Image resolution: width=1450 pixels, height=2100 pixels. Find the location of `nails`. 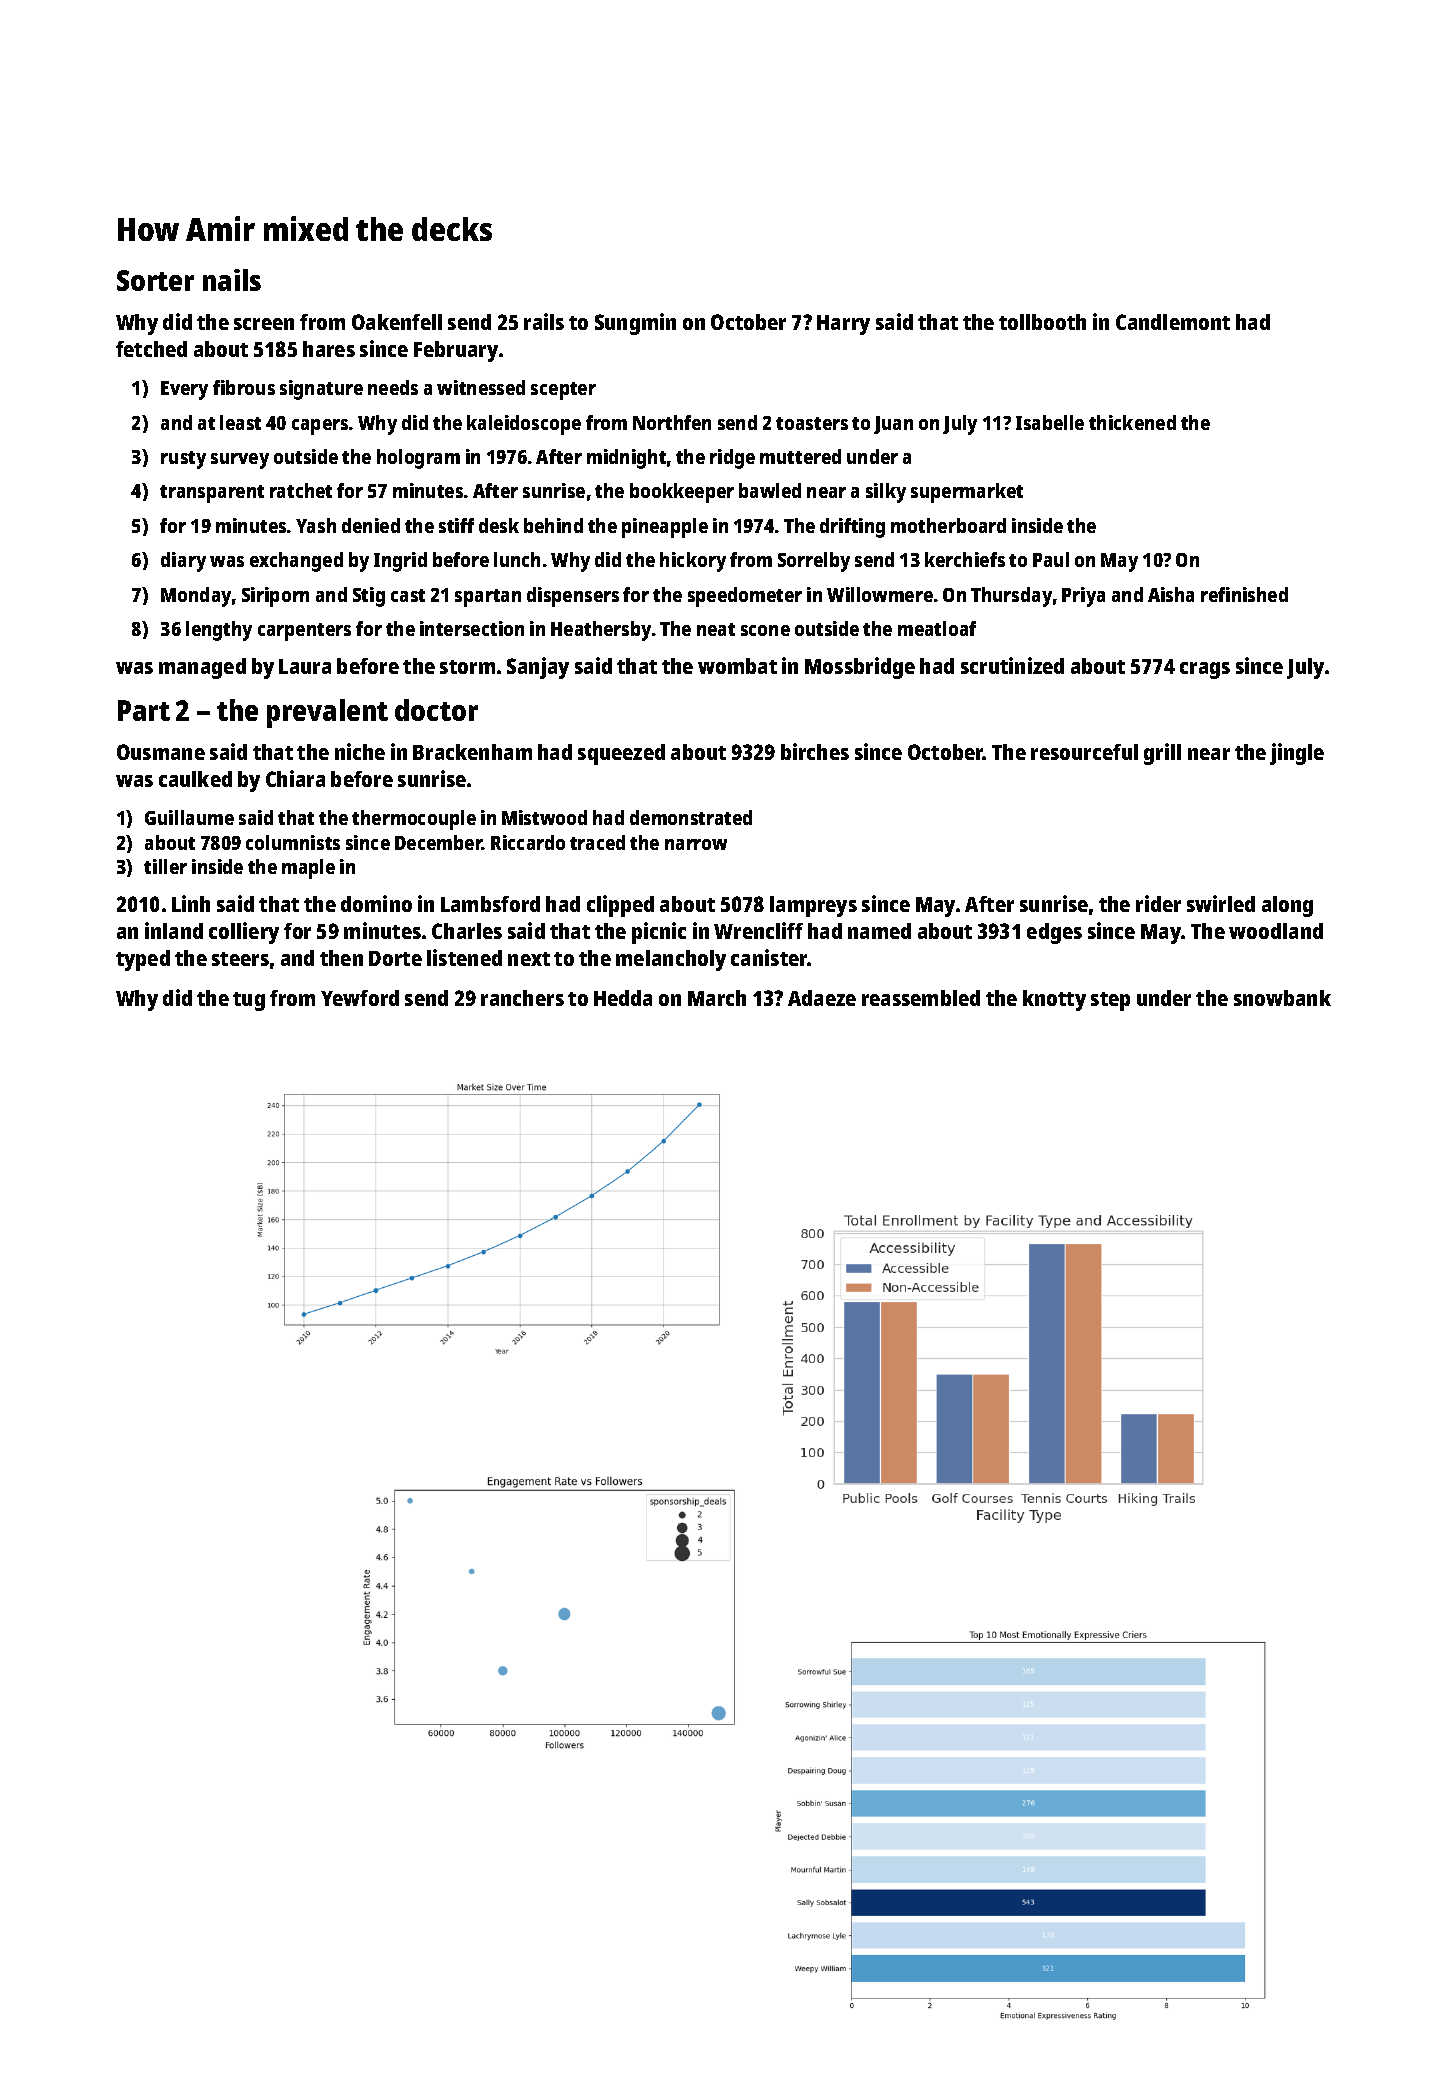

nails is located at coordinates (232, 280).
